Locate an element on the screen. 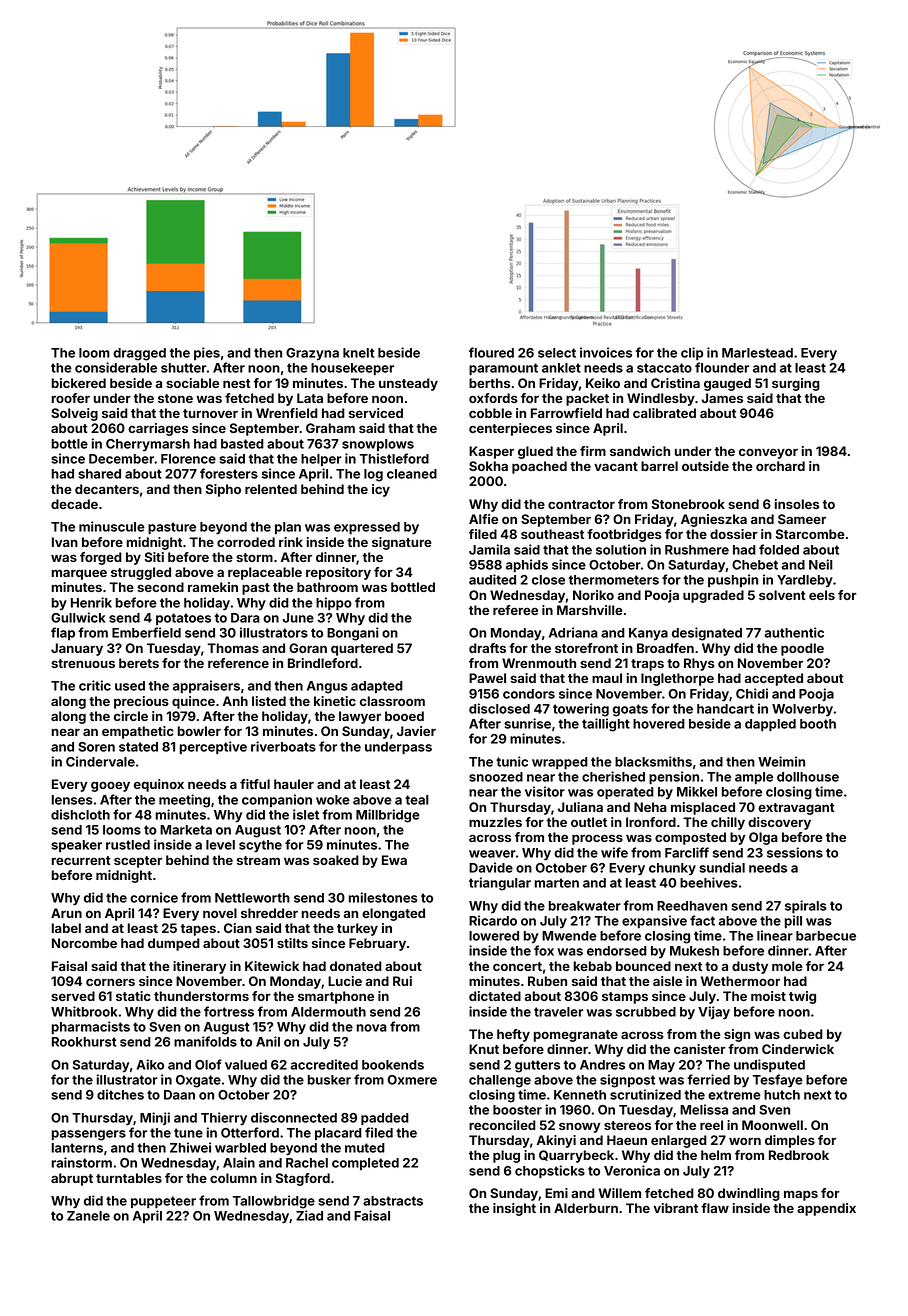 This screenshot has height=1316, width=908. flaw is located at coordinates (715, 1208).
